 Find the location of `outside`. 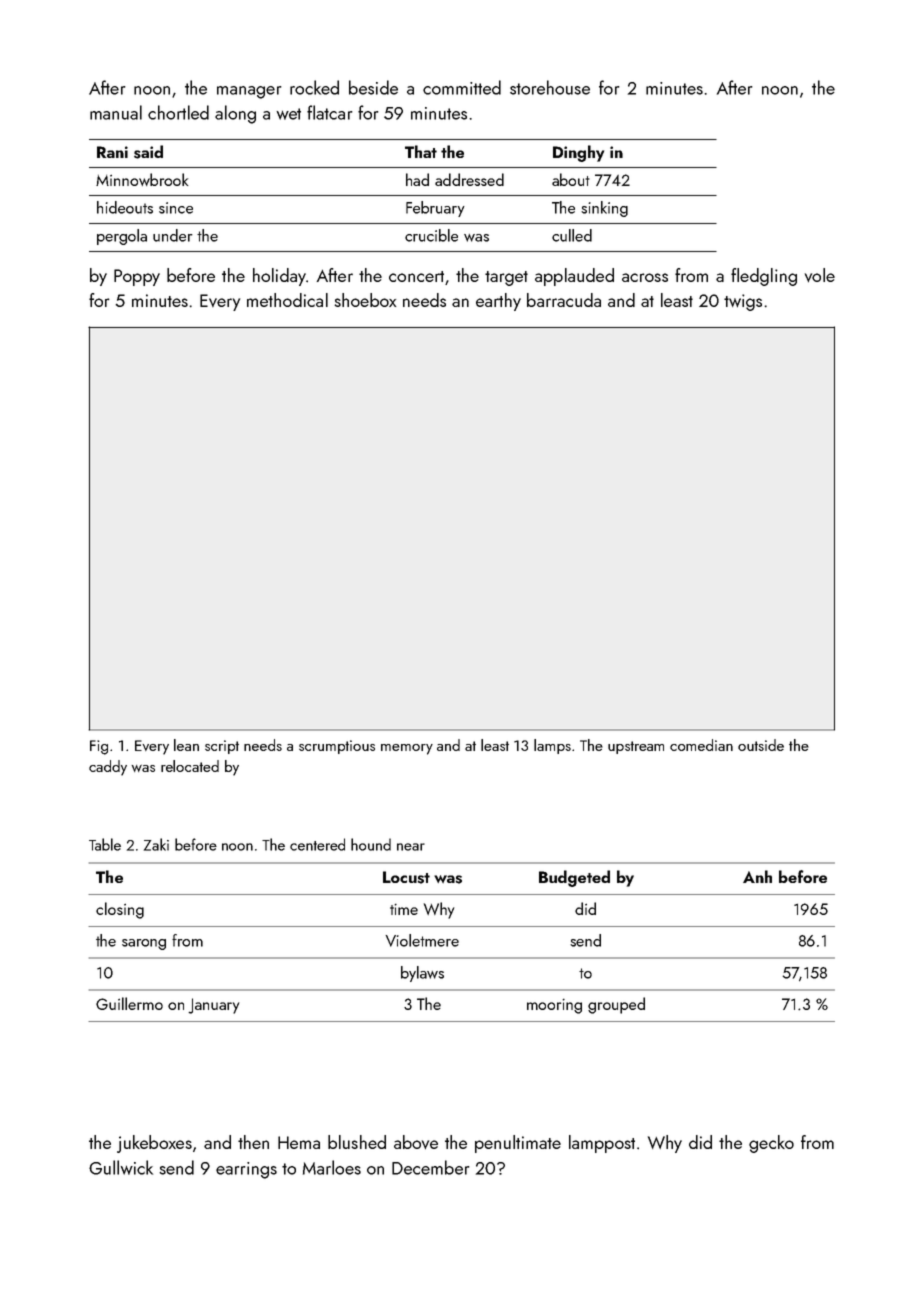

outside is located at coordinates (761, 745).
